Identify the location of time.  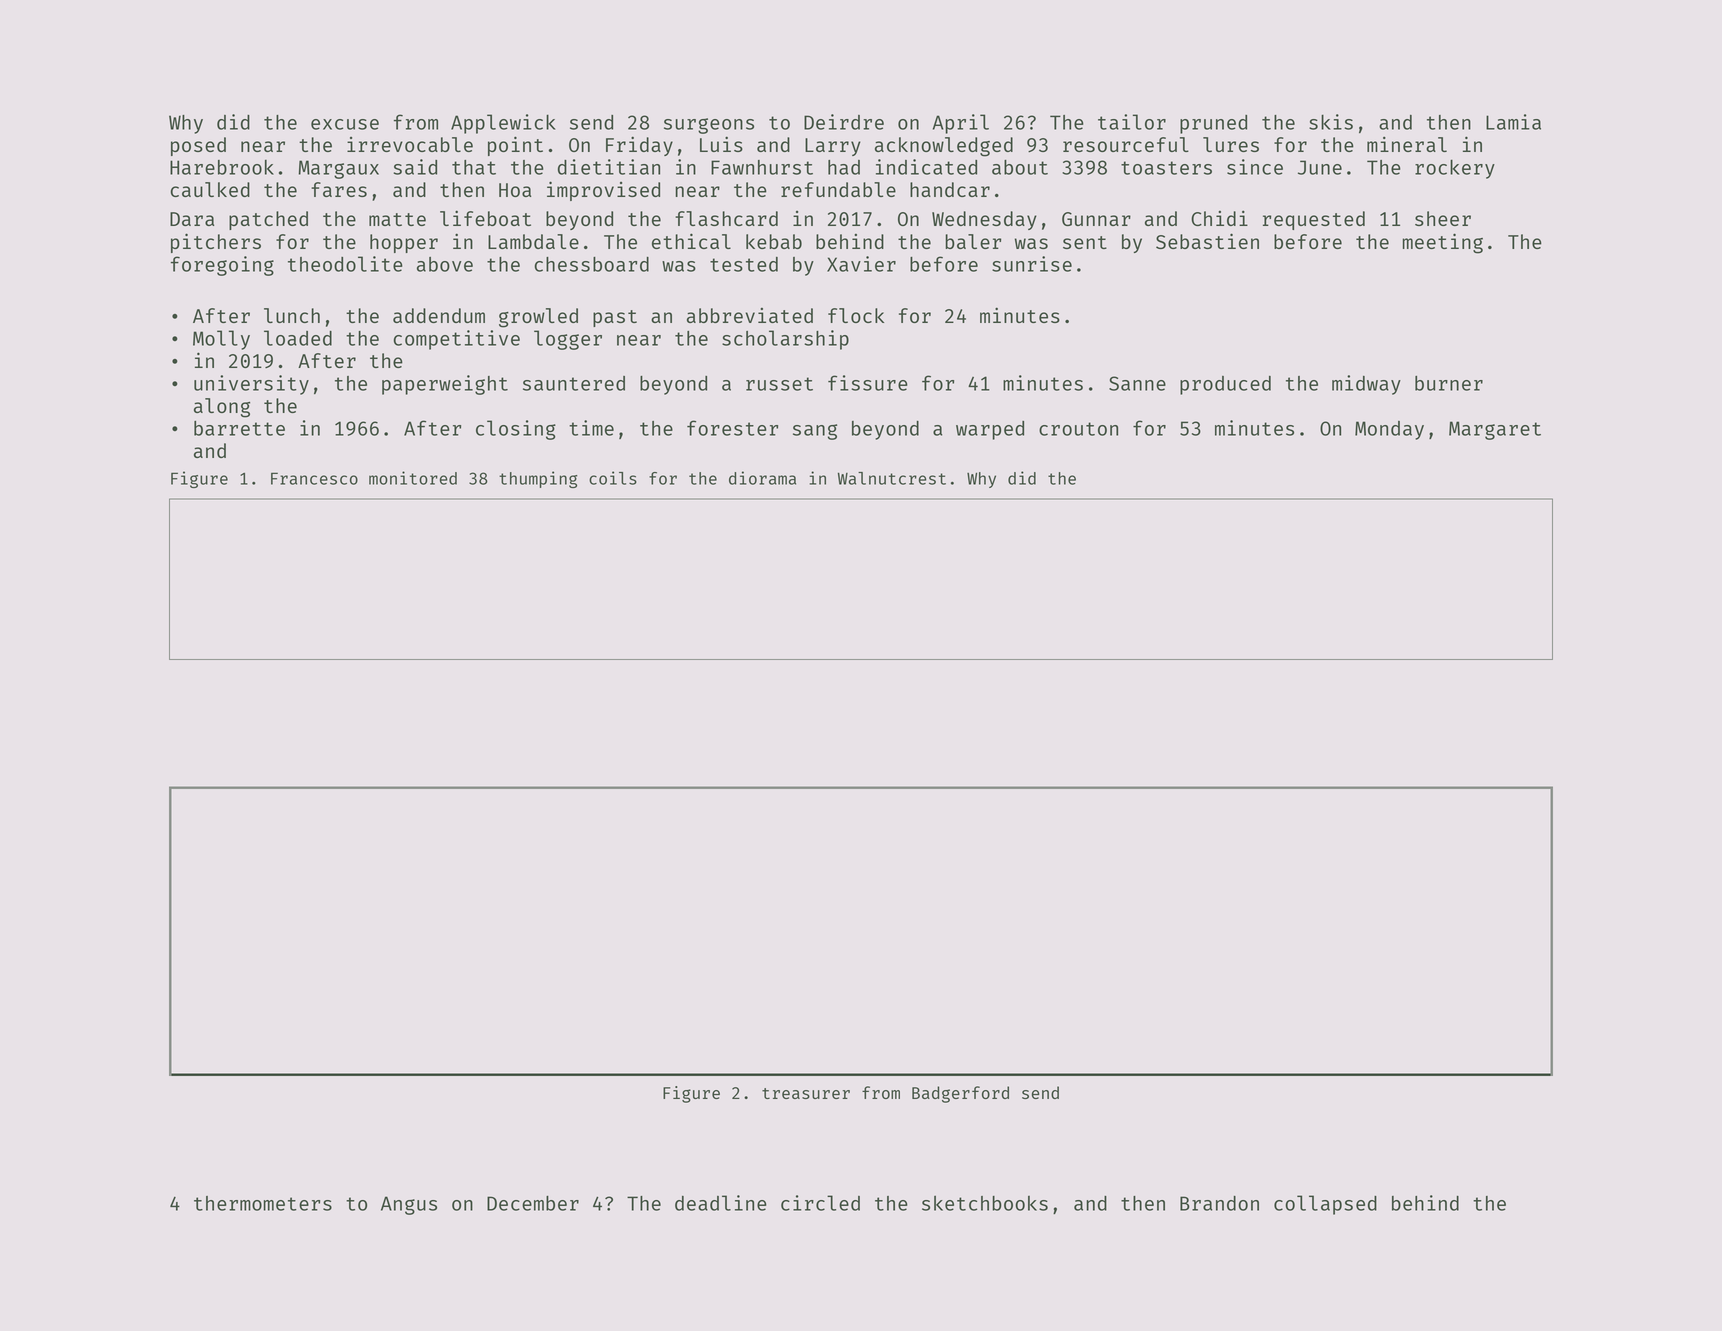
(591, 428).
